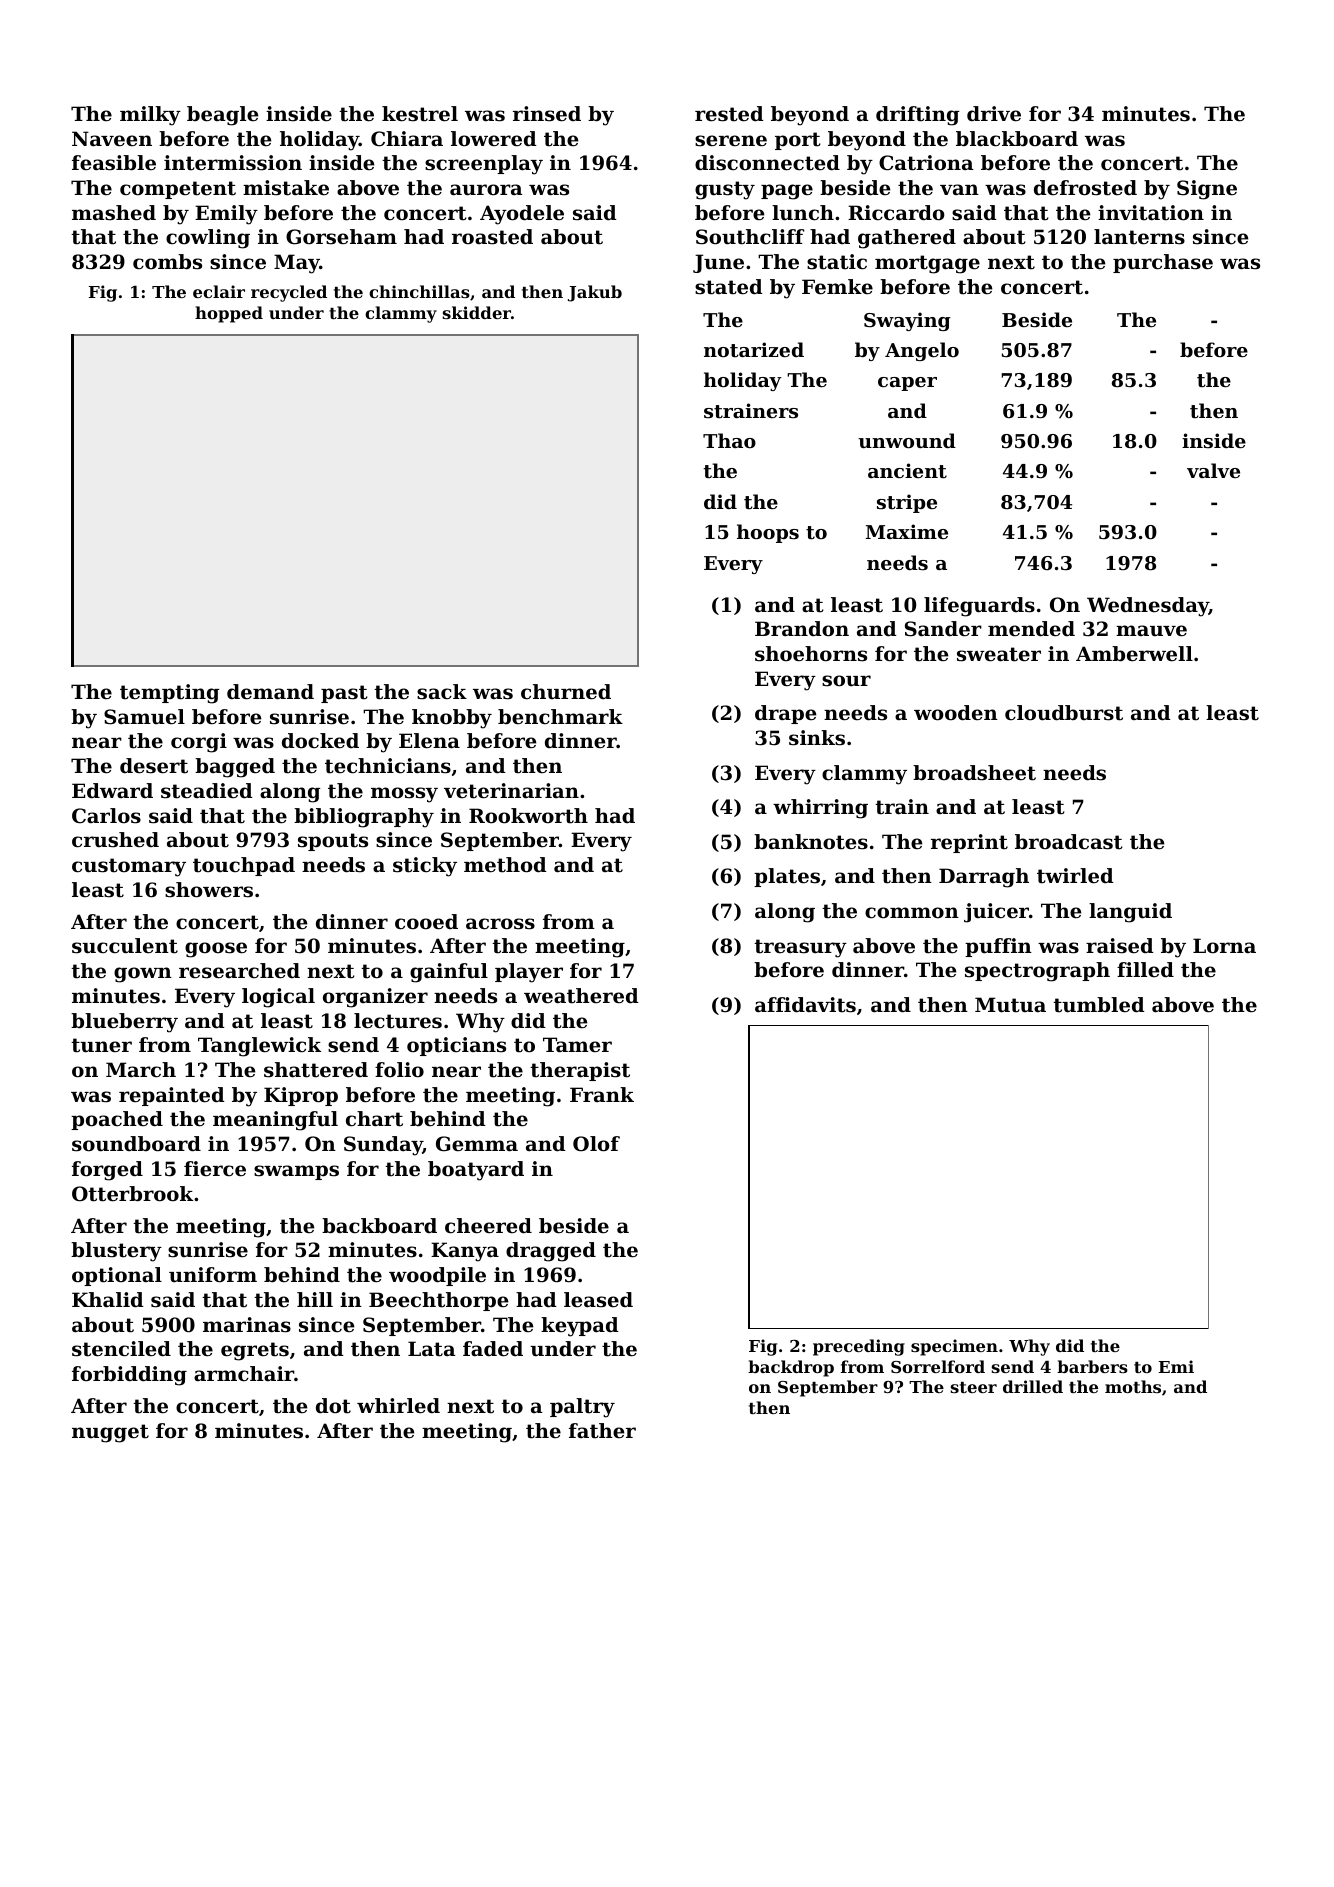 This document has width=1334, height=1887. What do you see at coordinates (429, 741) in the document?
I see `Elena` at bounding box center [429, 741].
